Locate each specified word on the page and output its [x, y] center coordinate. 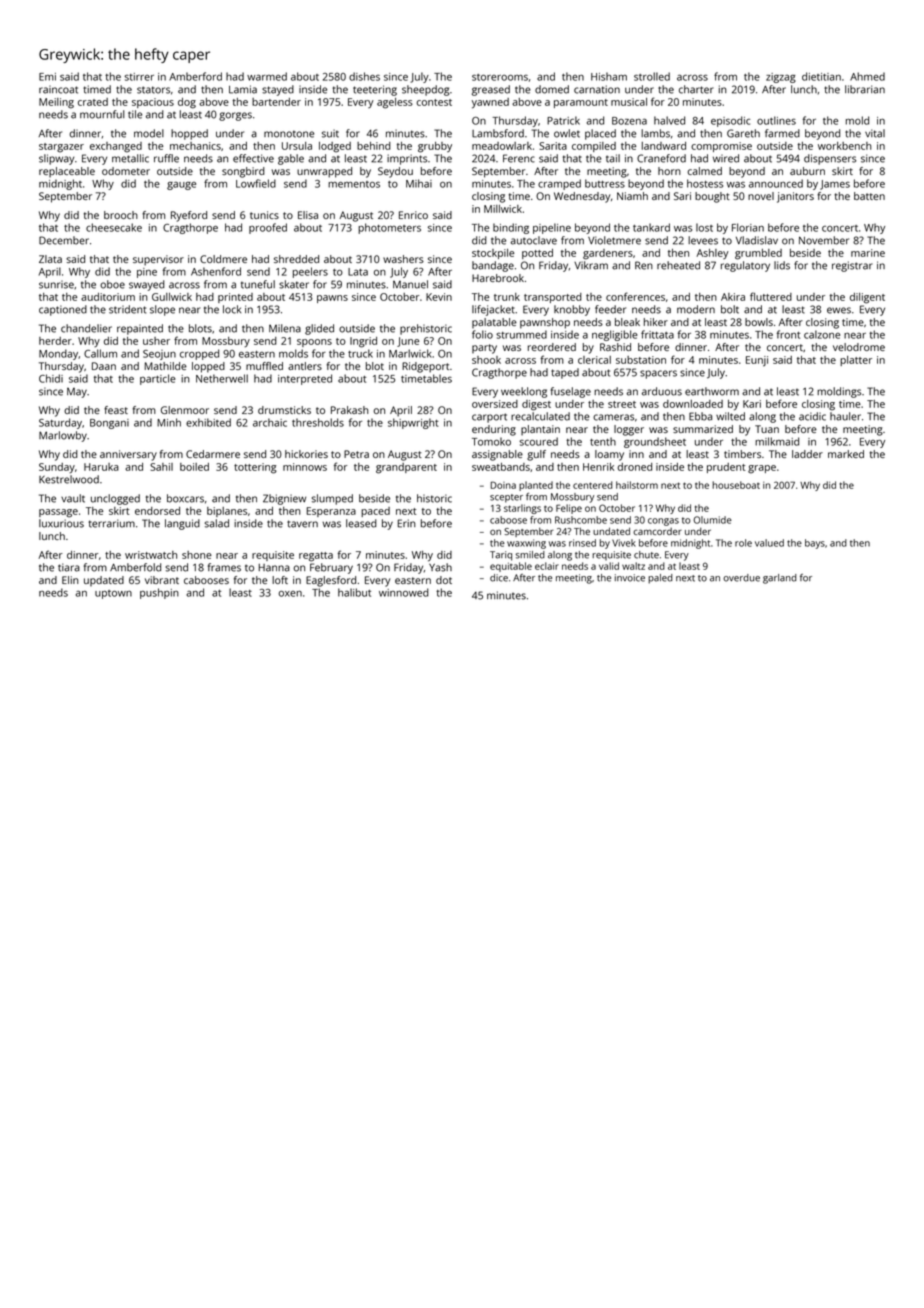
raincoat [58, 89]
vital [875, 133]
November [824, 240]
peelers [310, 272]
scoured [538, 441]
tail [613, 158]
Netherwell [222, 378]
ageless [395, 103]
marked [846, 454]
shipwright [413, 423]
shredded [296, 259]
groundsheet [655, 442]
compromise [721, 147]
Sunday [57, 468]
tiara [69, 567]
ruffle [166, 158]
